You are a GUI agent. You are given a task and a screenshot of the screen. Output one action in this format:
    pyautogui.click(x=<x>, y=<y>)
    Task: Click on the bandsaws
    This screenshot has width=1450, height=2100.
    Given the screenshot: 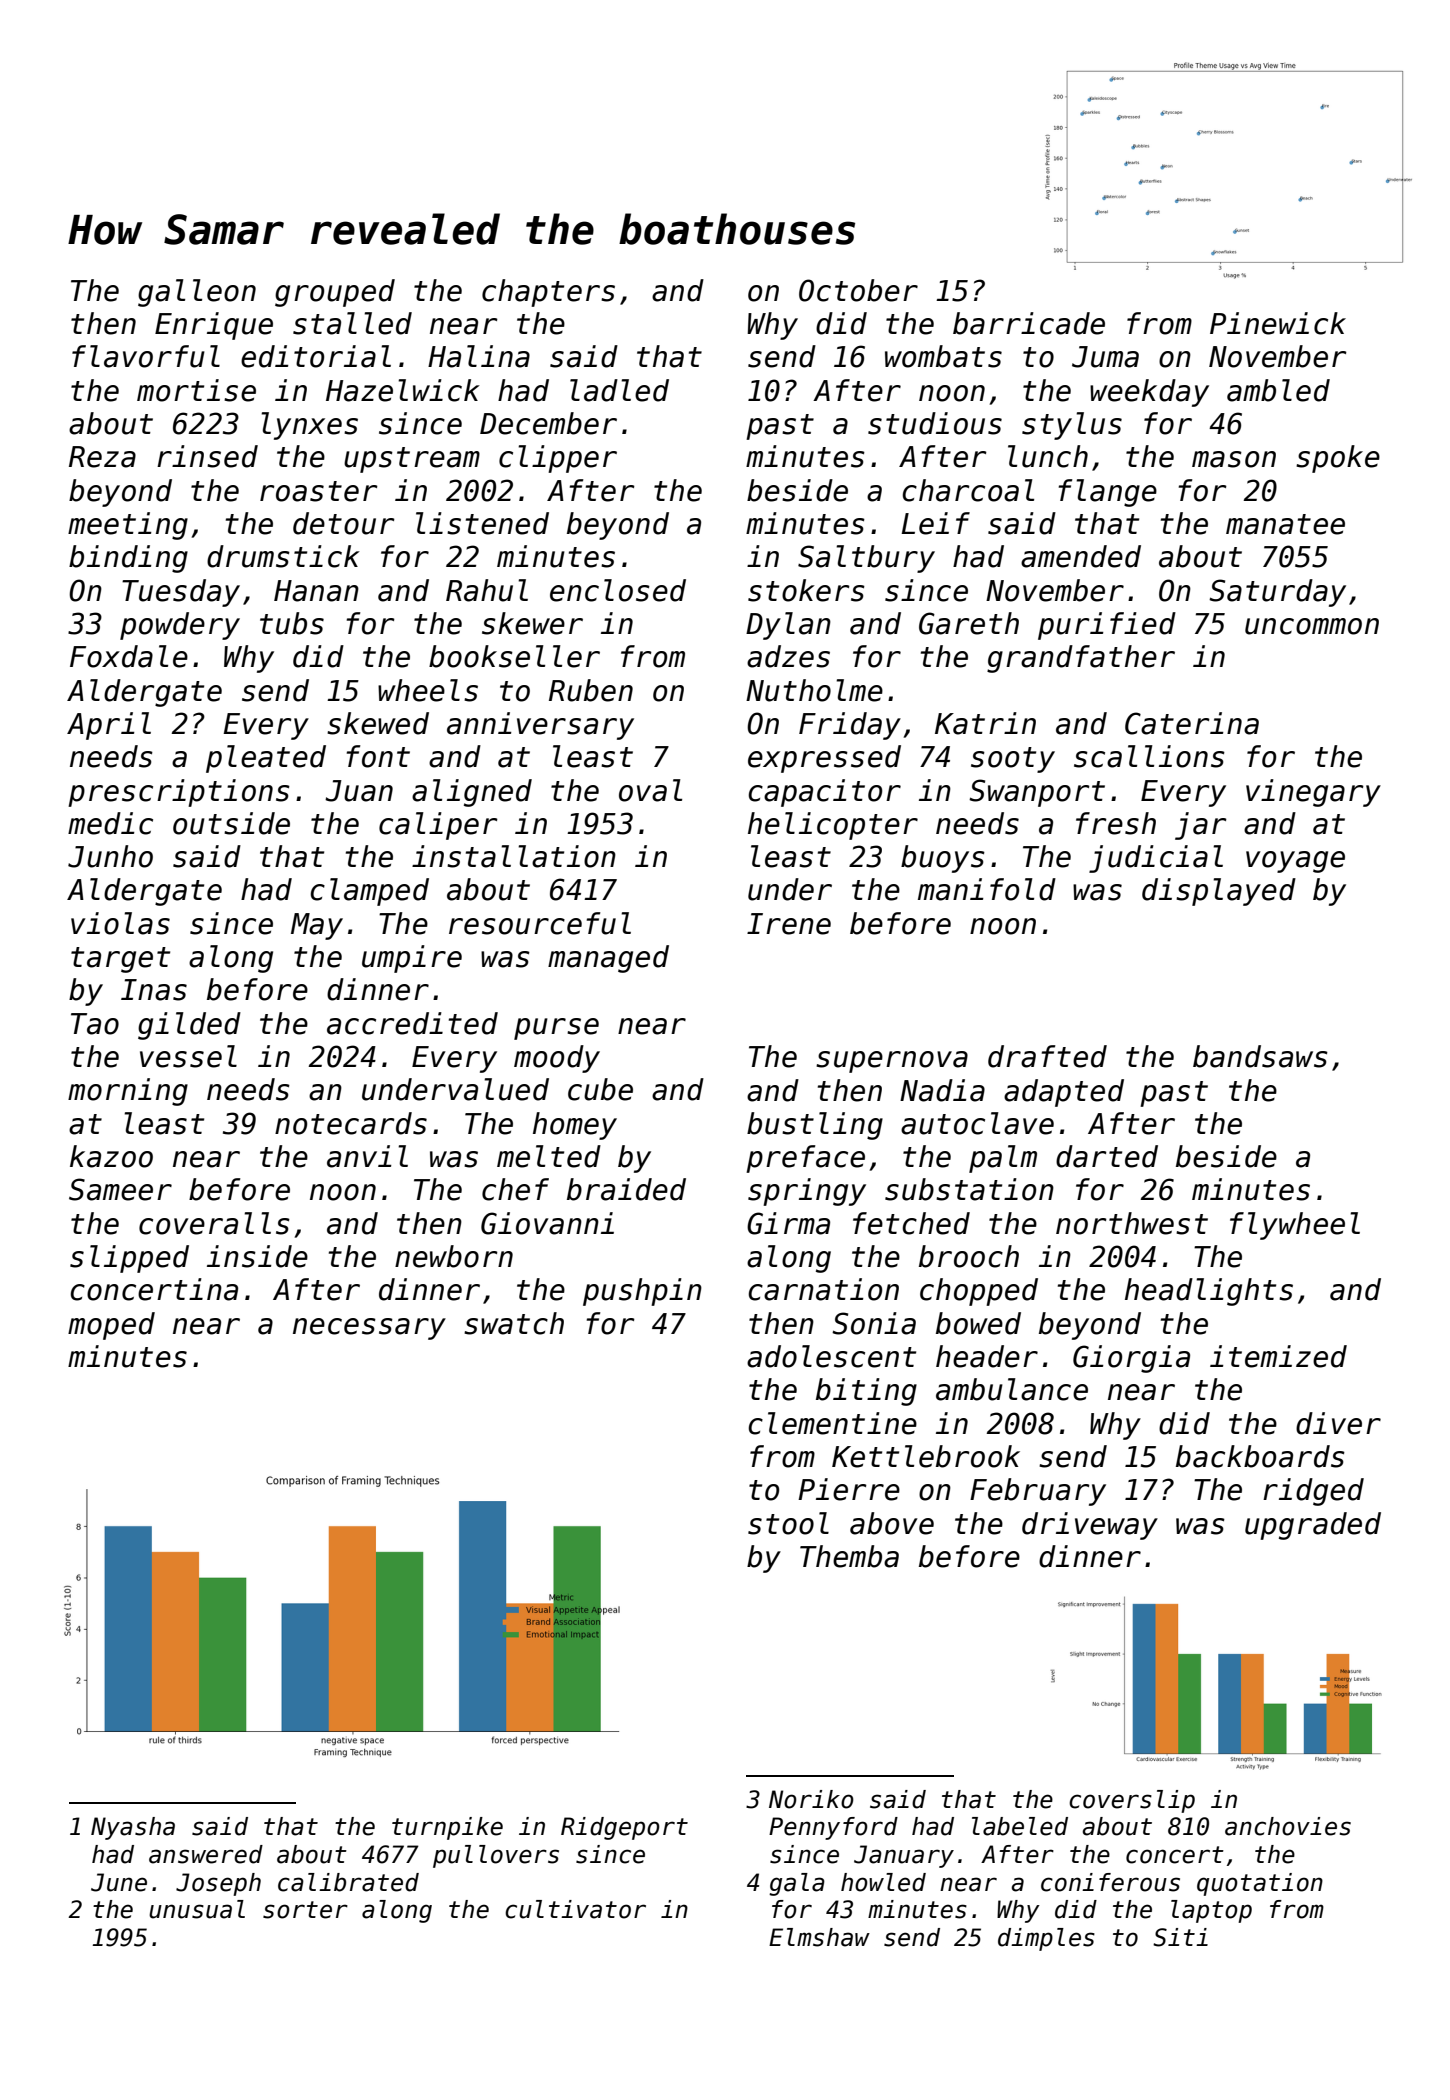 What is the action you would take?
    pyautogui.click(x=1260, y=1056)
